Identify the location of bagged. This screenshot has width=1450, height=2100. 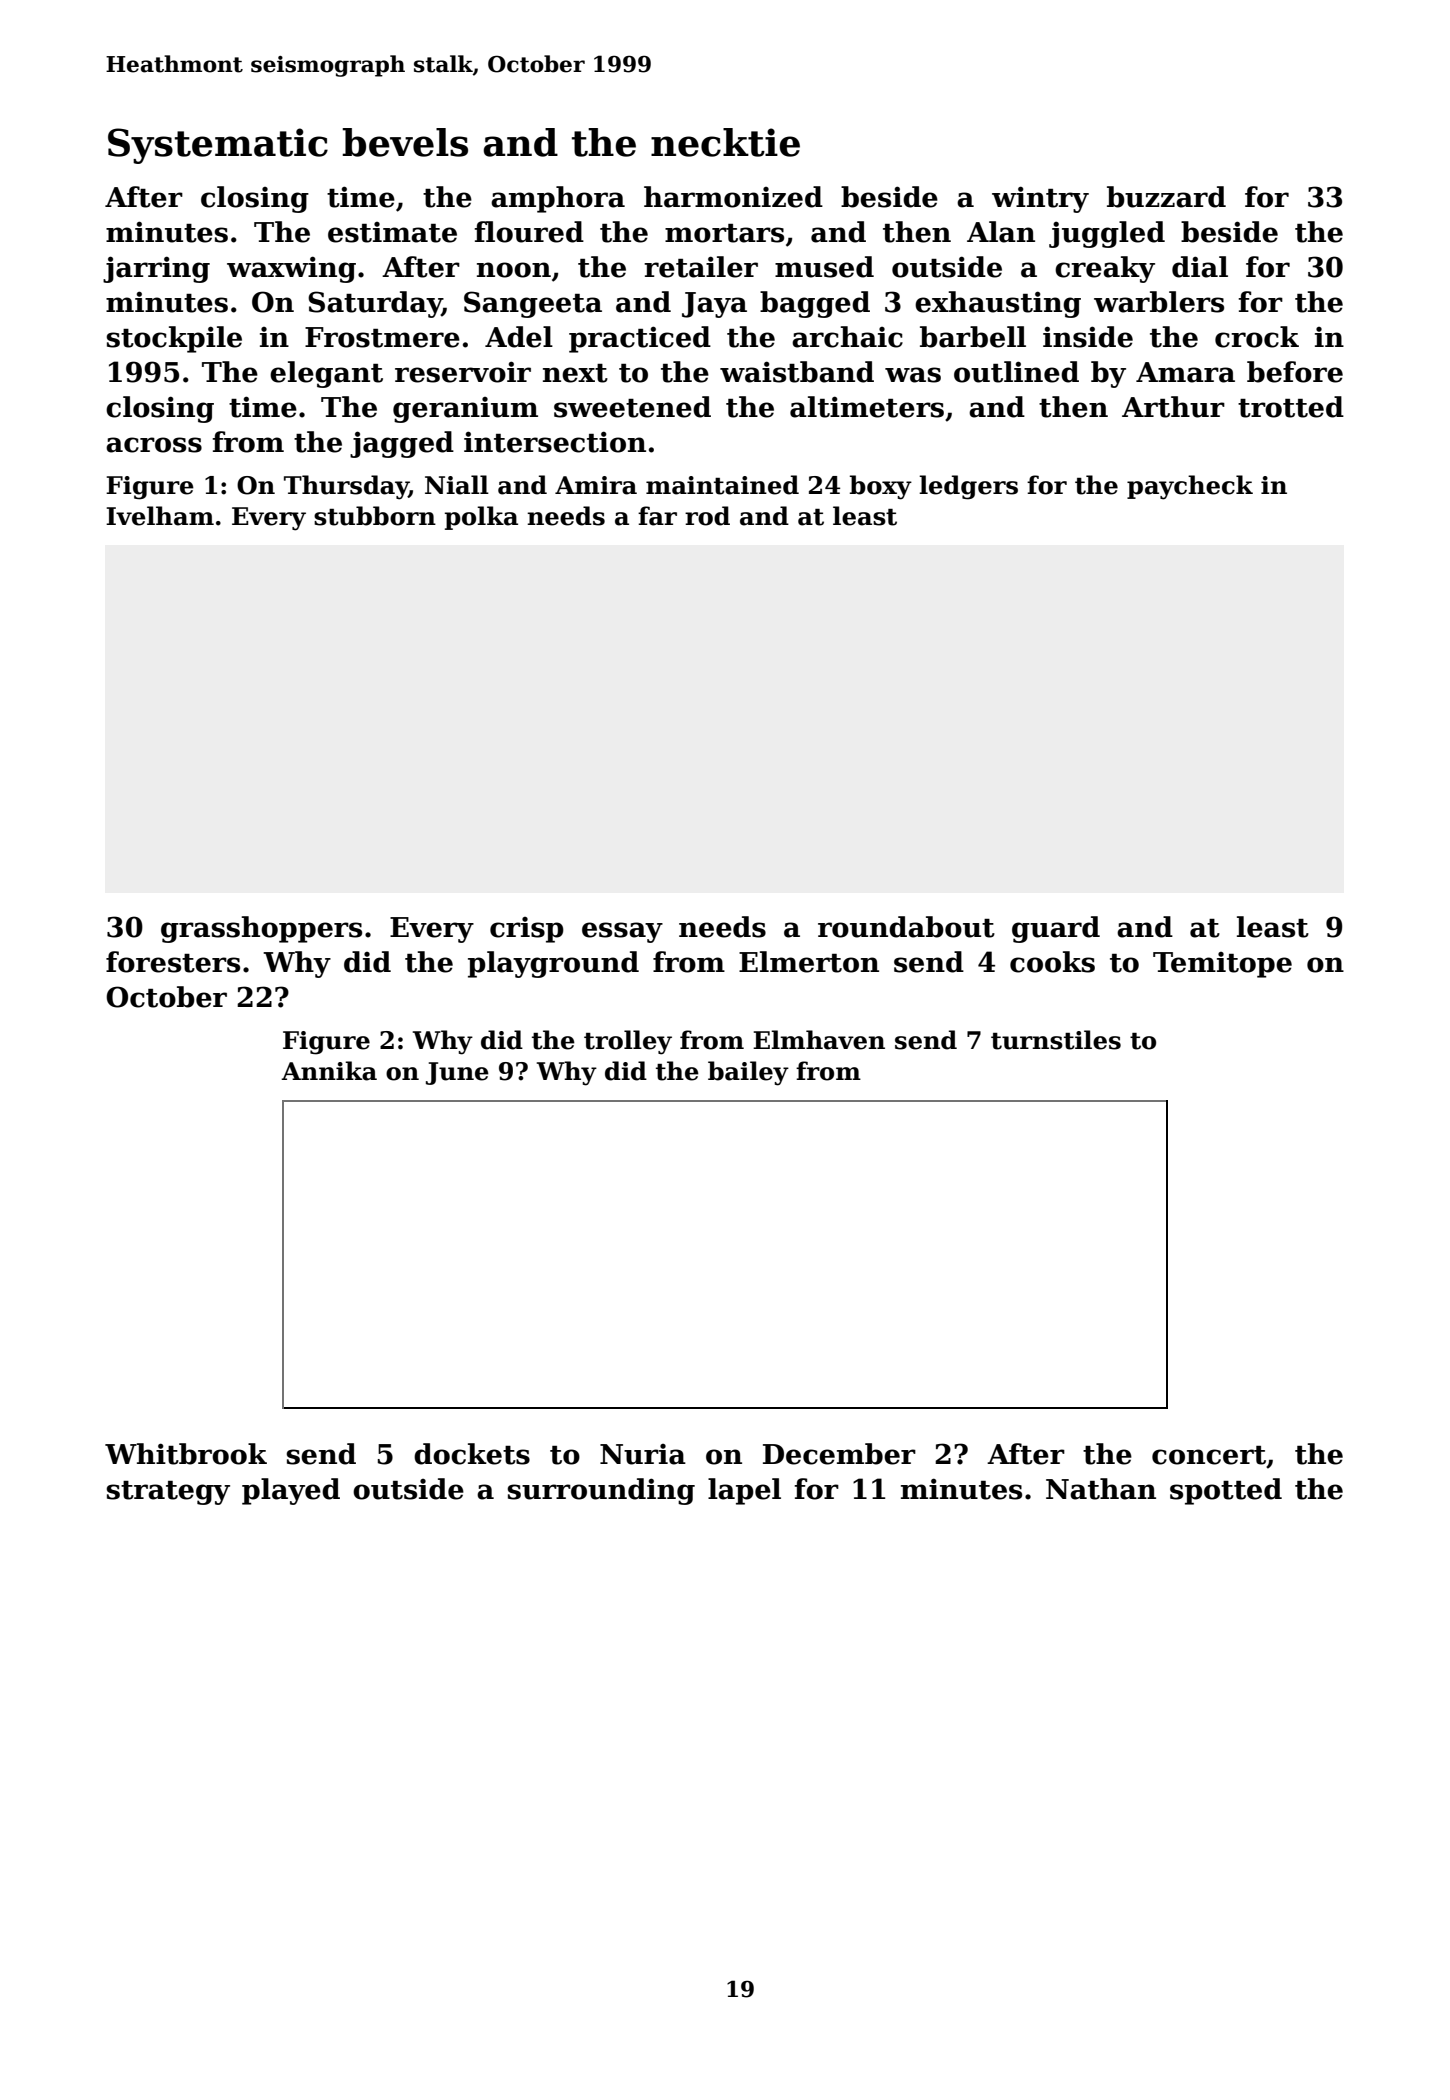
(815, 304).
